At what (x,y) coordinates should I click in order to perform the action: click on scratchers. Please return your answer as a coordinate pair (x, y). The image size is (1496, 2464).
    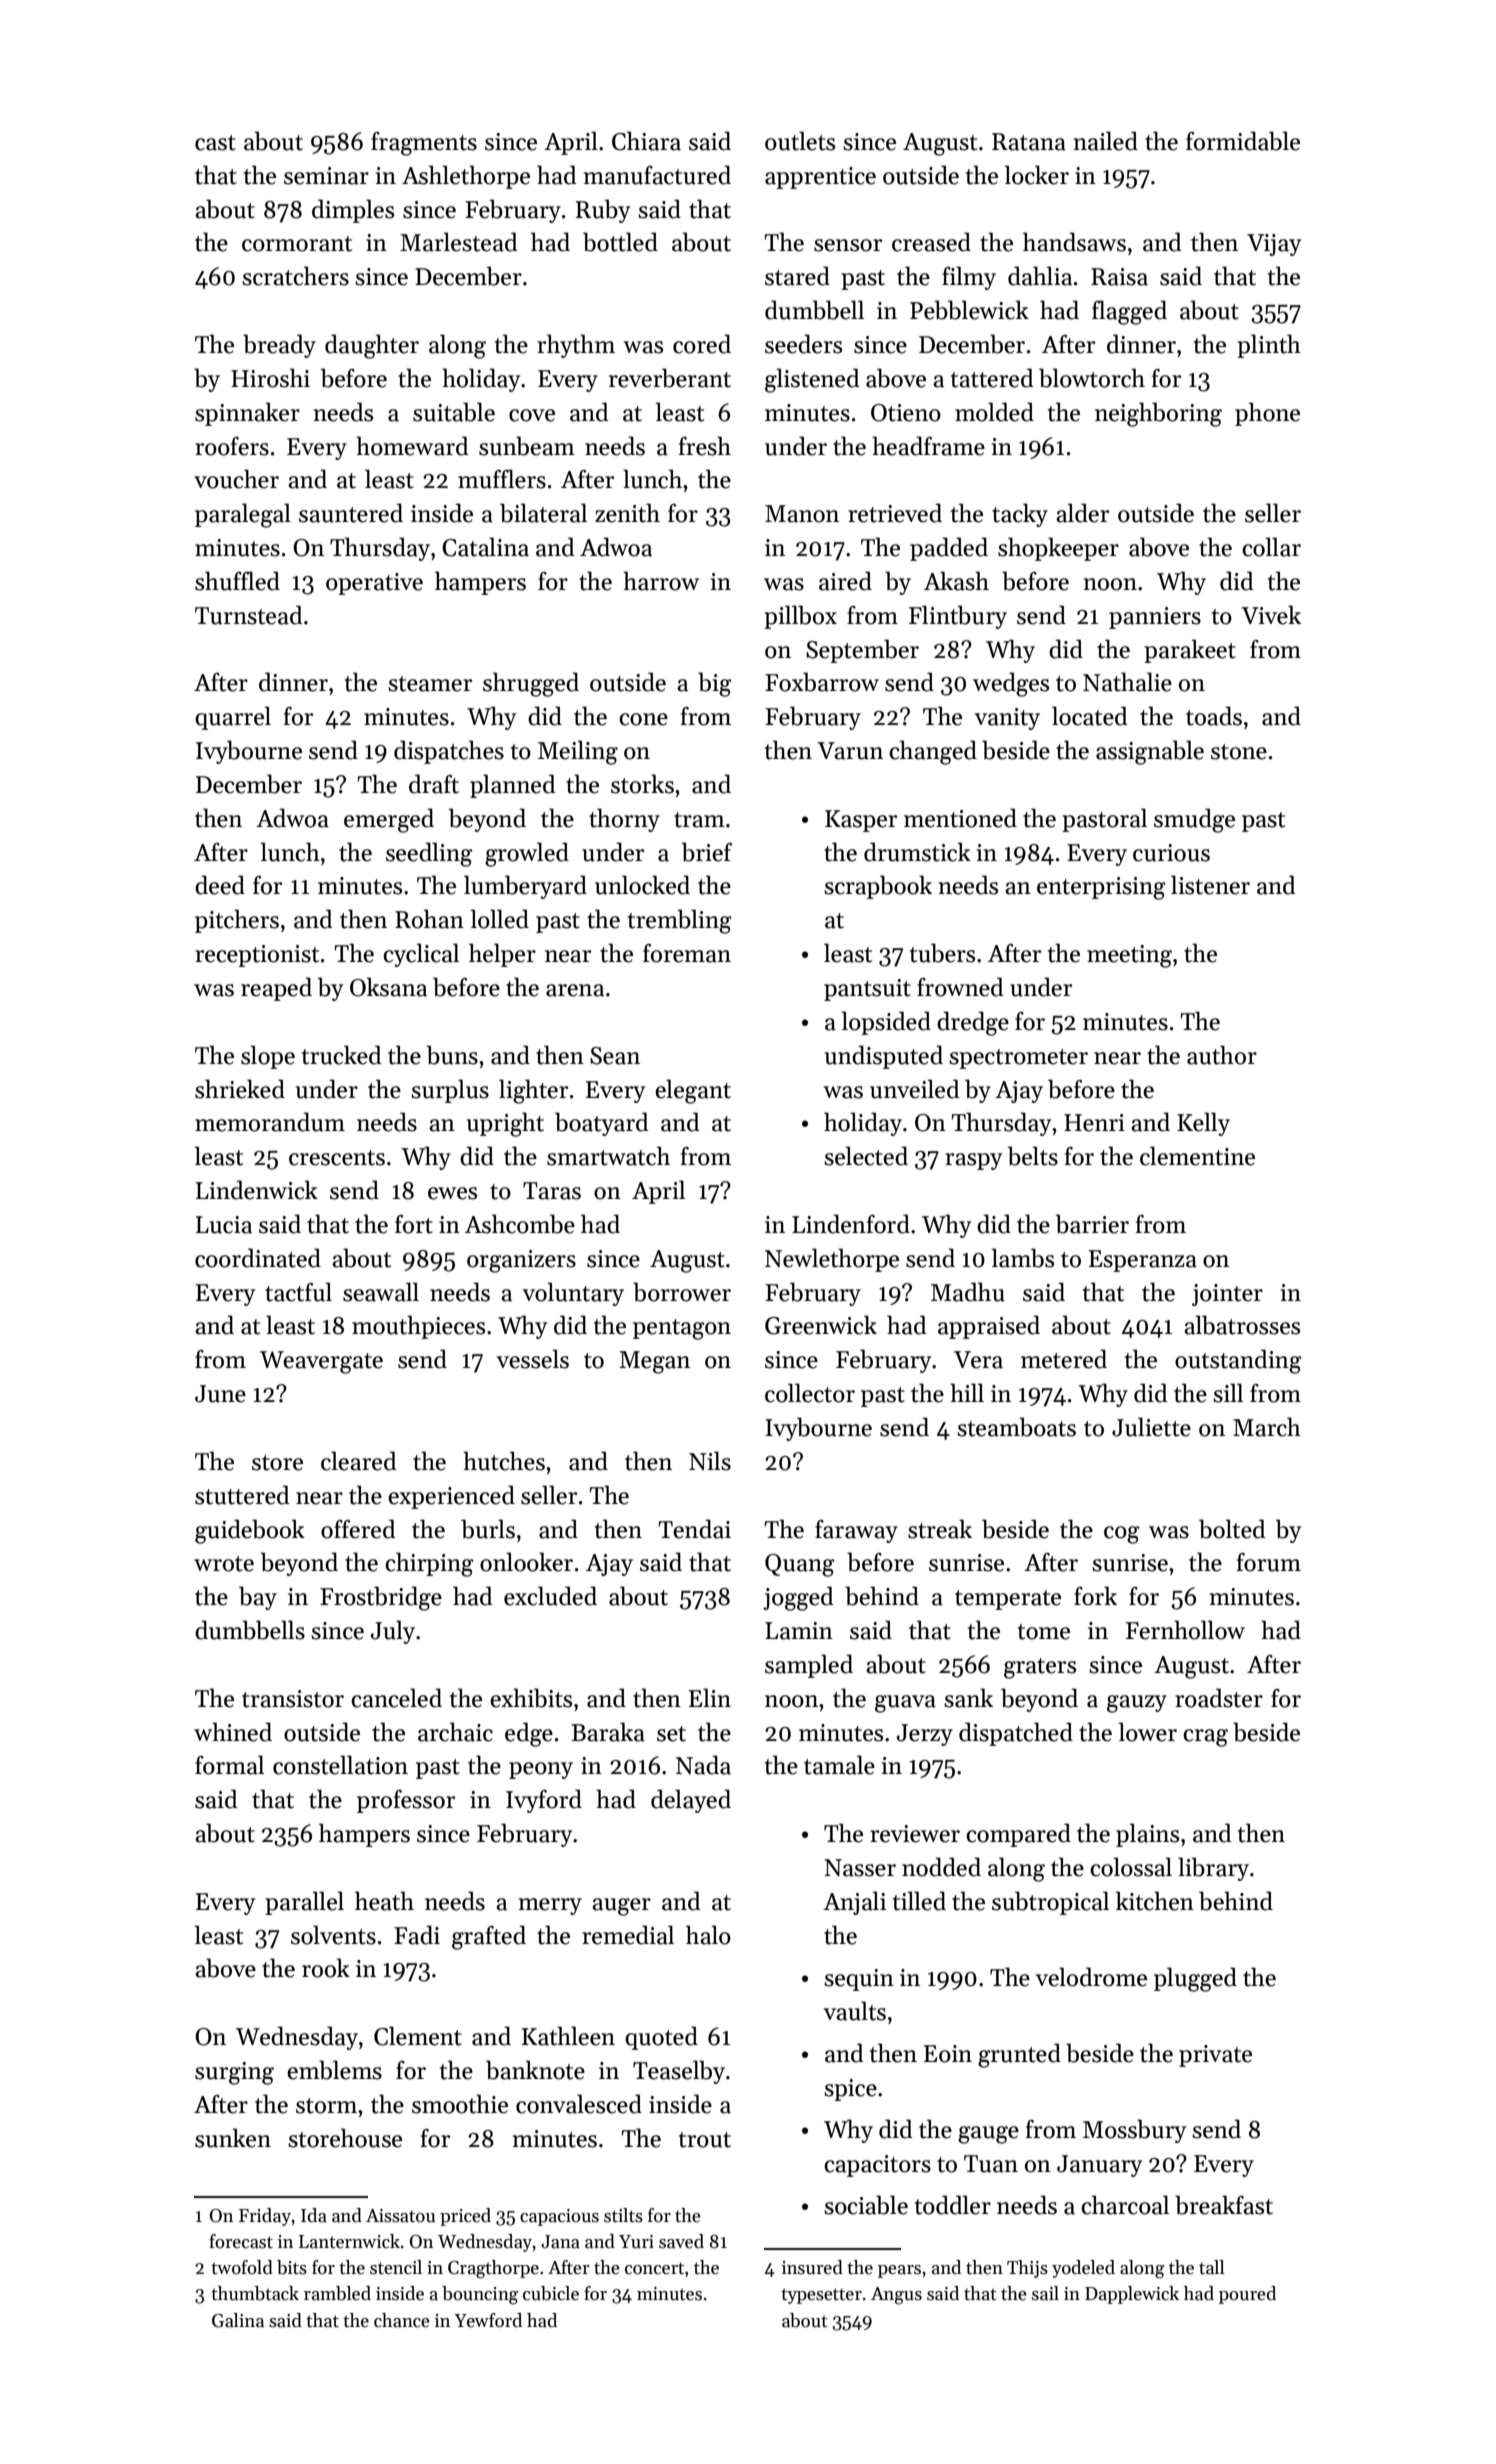
    Looking at the image, I should click on (295, 276).
